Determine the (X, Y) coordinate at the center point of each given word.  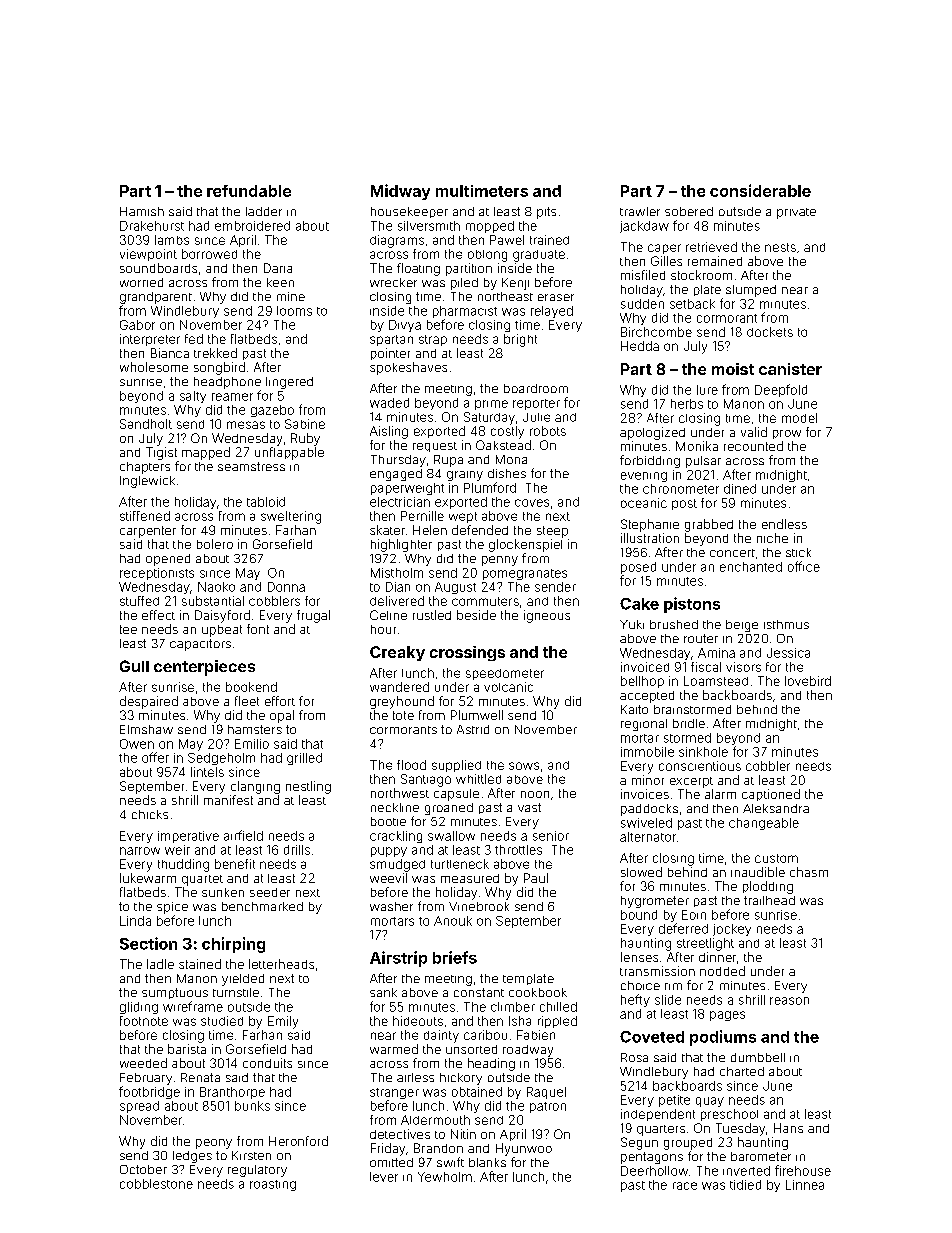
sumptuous (175, 993)
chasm (809, 872)
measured (470, 878)
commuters (485, 601)
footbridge (149, 1092)
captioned (771, 795)
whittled (478, 779)
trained (549, 240)
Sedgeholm (221, 759)
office (804, 566)
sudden (642, 304)
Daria (278, 268)
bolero (215, 544)
